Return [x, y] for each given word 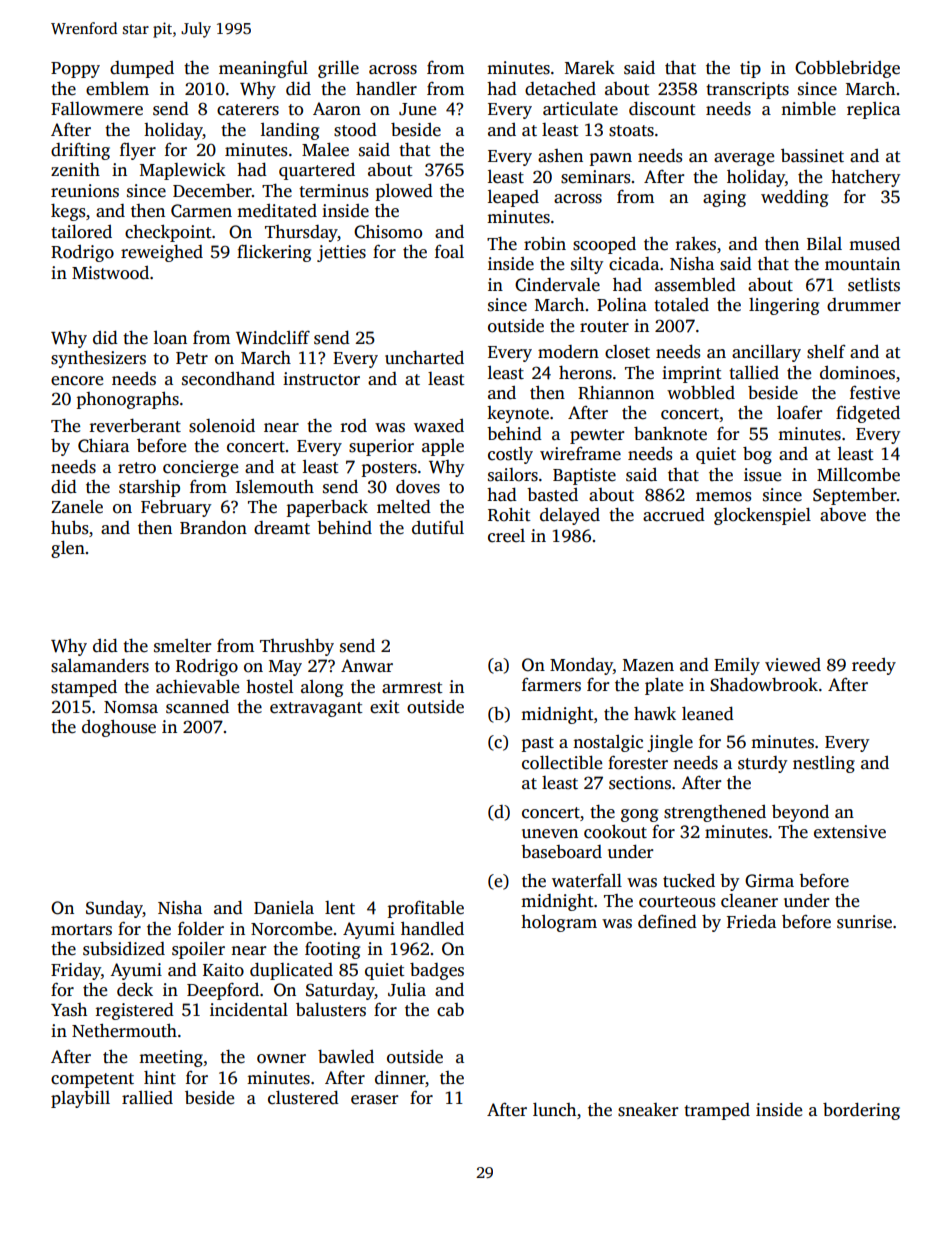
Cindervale [557, 285]
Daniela [284, 907]
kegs [68, 212]
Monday [581, 666]
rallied [147, 1097]
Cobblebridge [847, 69]
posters [389, 469]
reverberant [135, 426]
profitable [426, 909]
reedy [874, 666]
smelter [182, 646]
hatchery [865, 178]
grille [338, 69]
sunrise [864, 922]
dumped [142, 69]
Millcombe [858, 475]
